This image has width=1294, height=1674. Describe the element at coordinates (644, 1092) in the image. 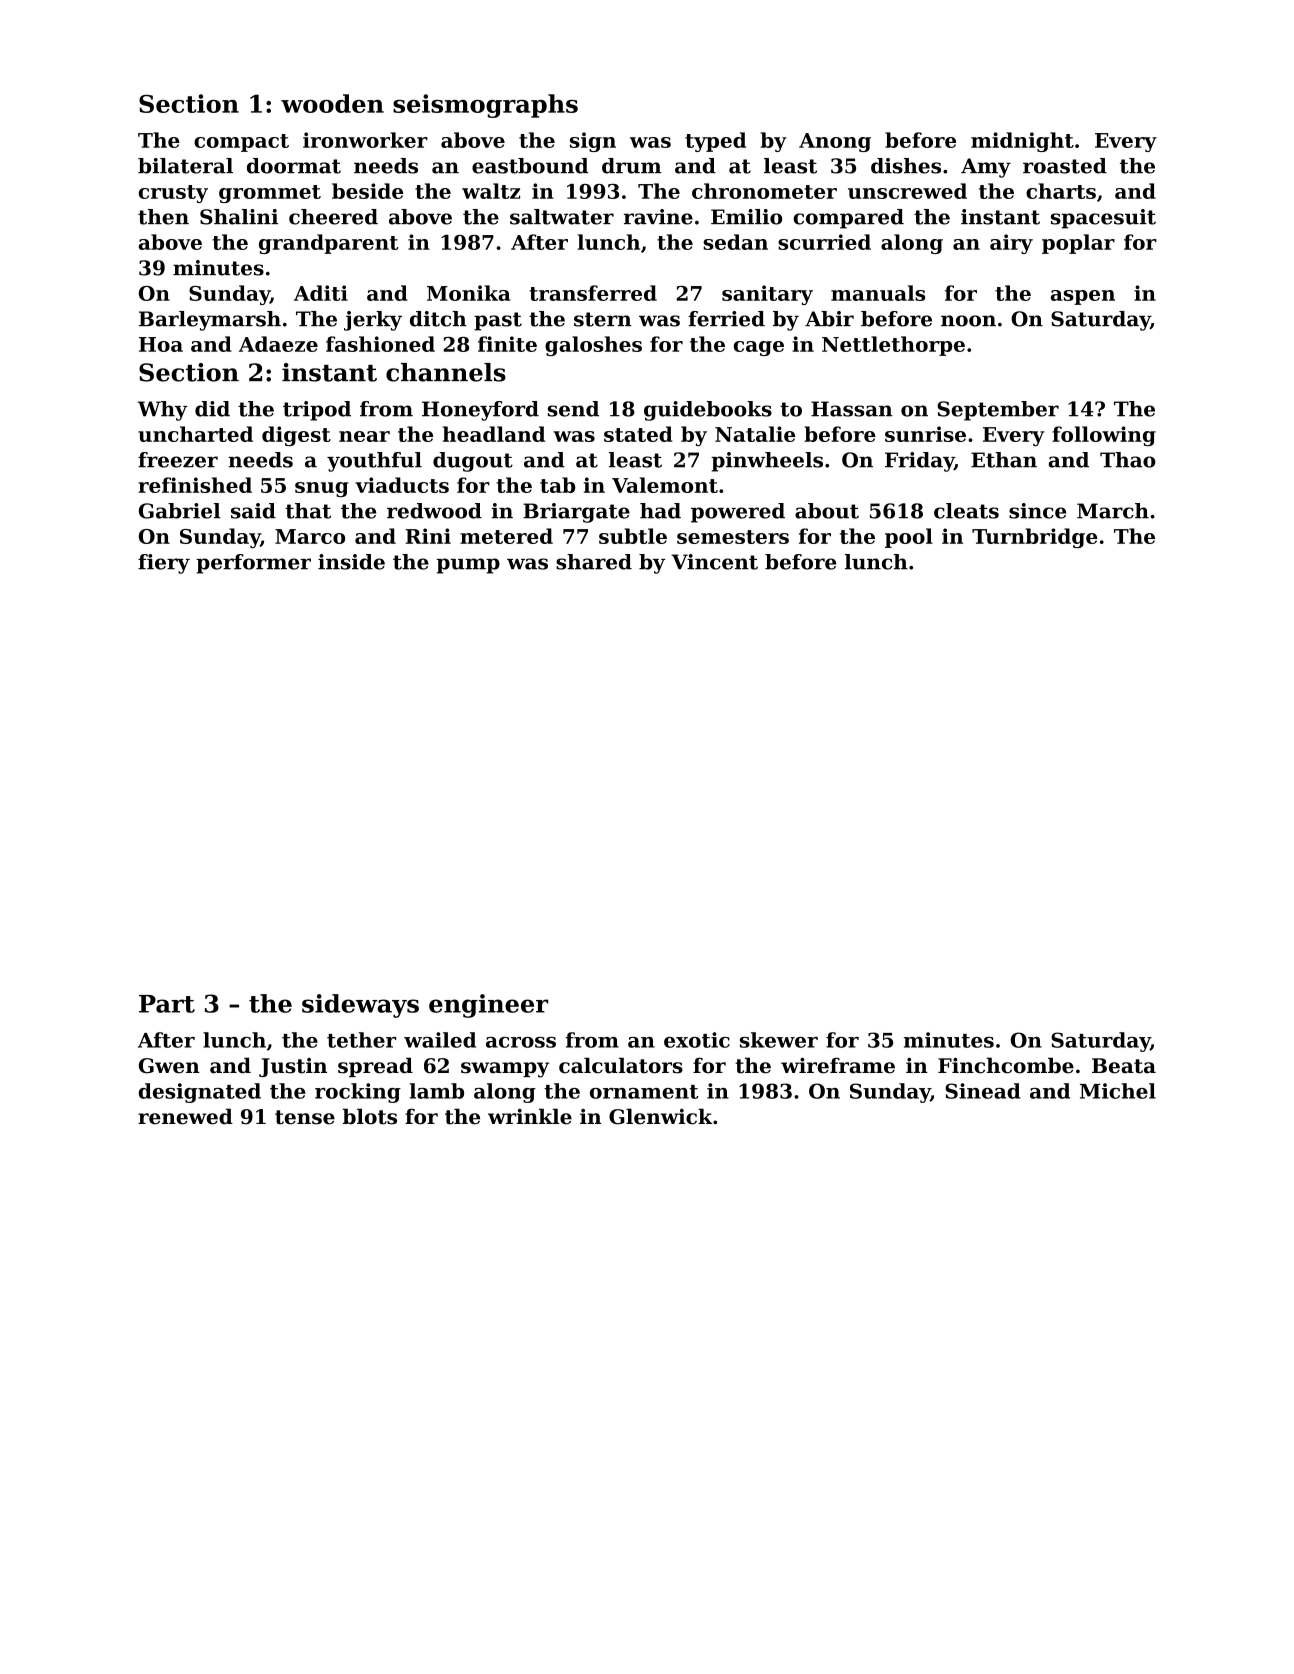

I see `ornament` at that location.
